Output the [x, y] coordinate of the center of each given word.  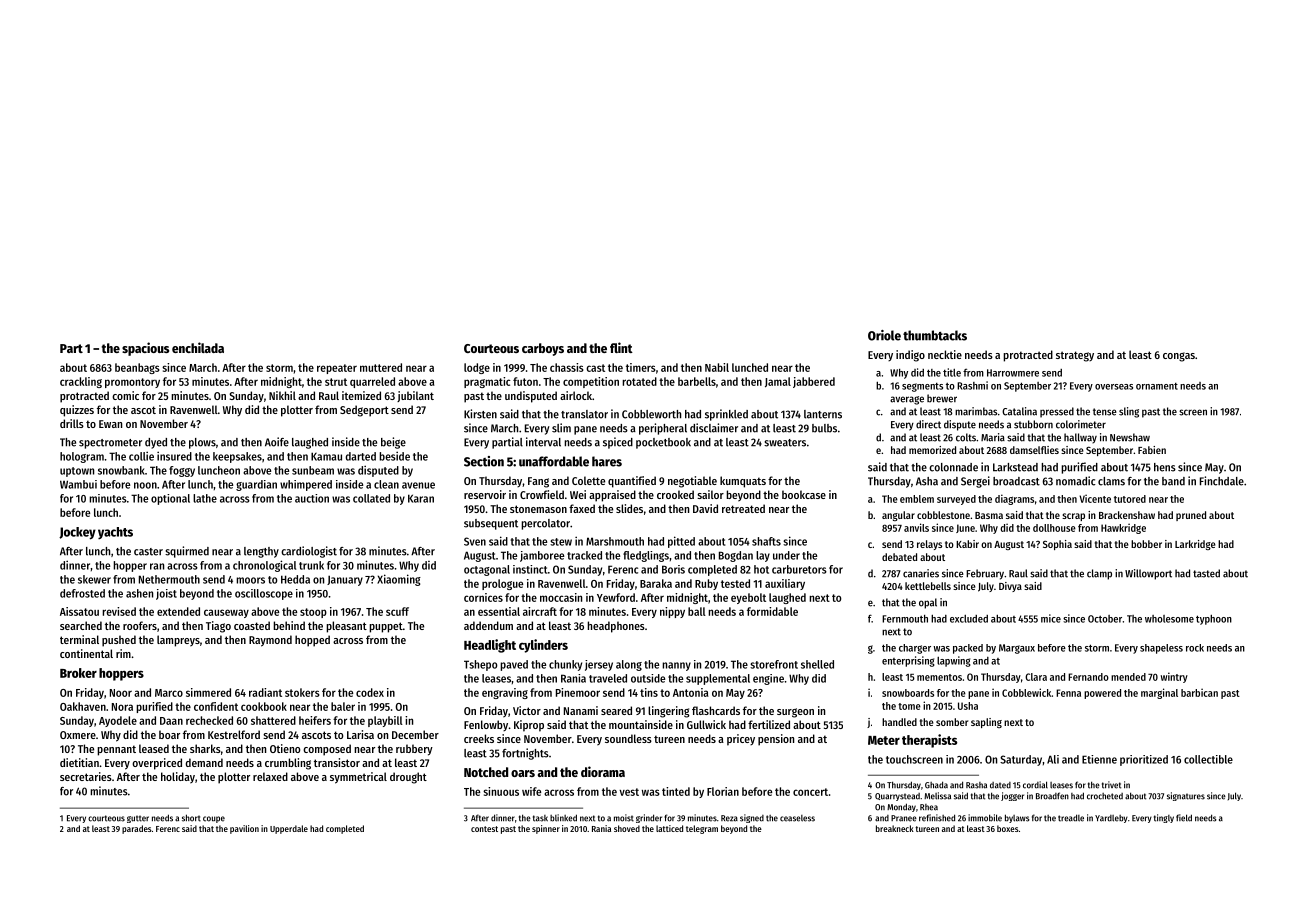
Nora [122, 707]
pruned [1191, 516]
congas [1179, 357]
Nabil [717, 367]
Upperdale [289, 829]
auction [312, 498]
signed [752, 818]
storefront [774, 664]
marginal [1159, 693]
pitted [681, 542]
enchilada [198, 347]
